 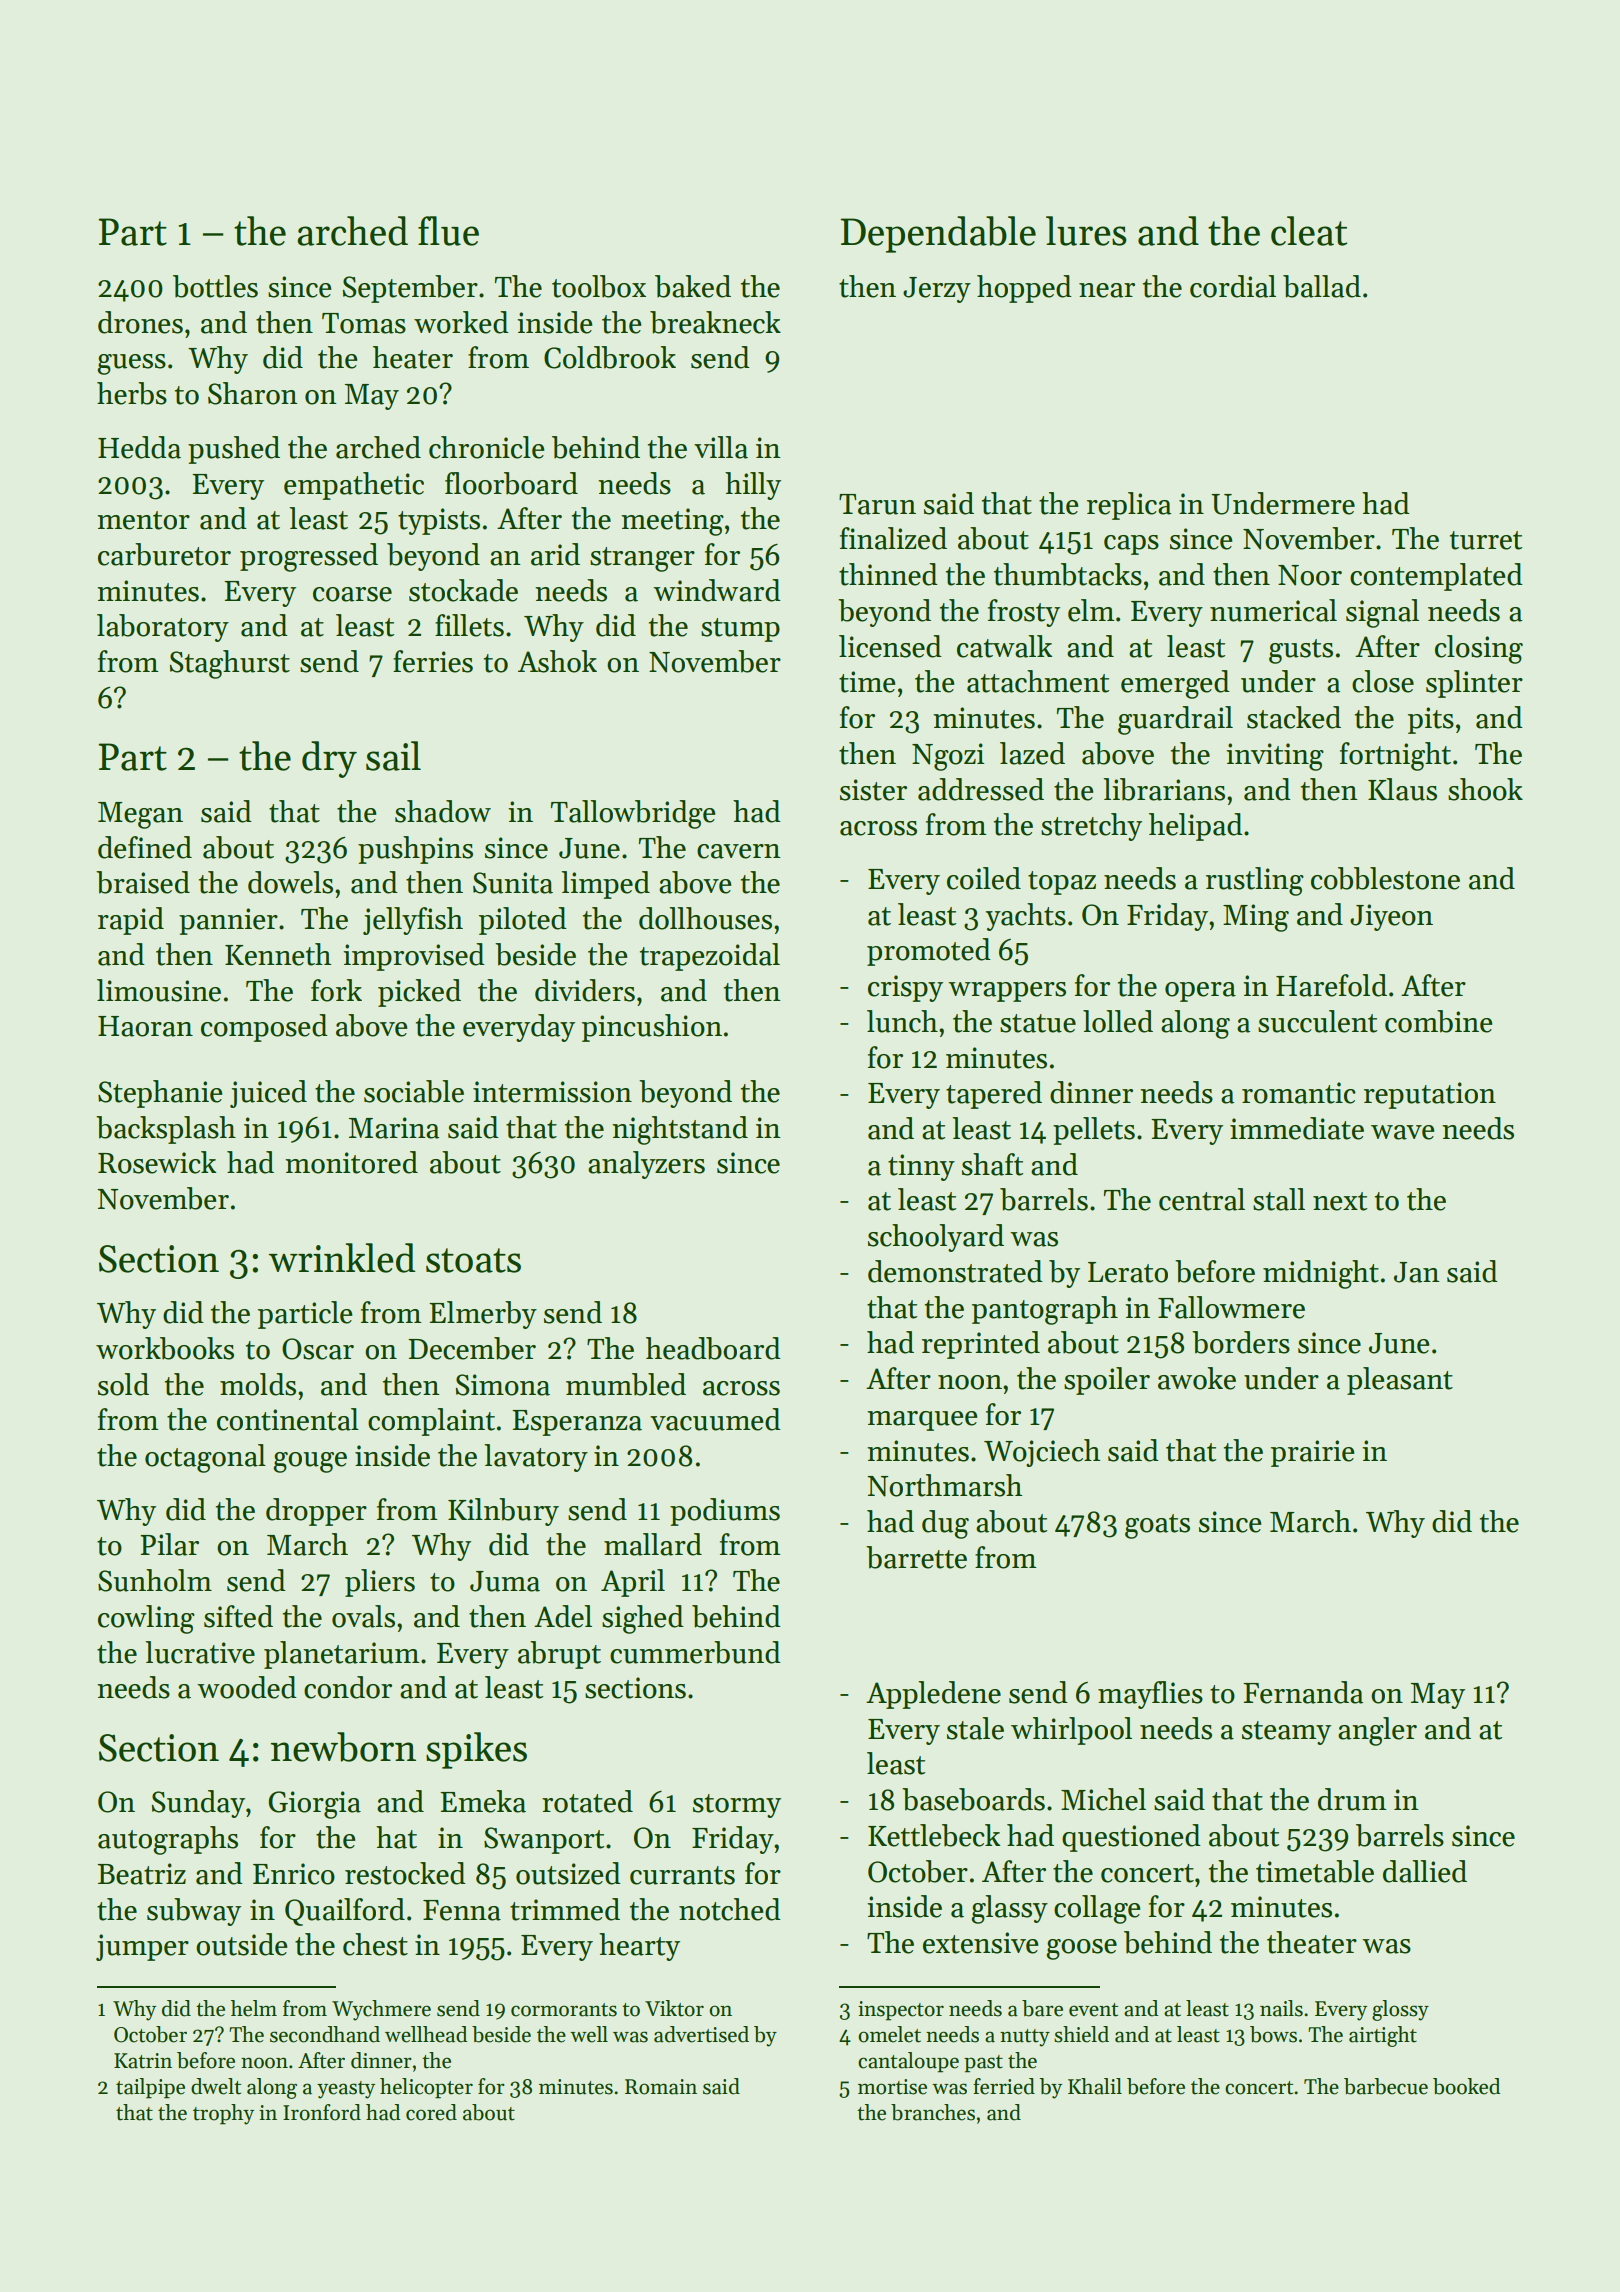 I want to click on Dependable, so click(x=938, y=234).
